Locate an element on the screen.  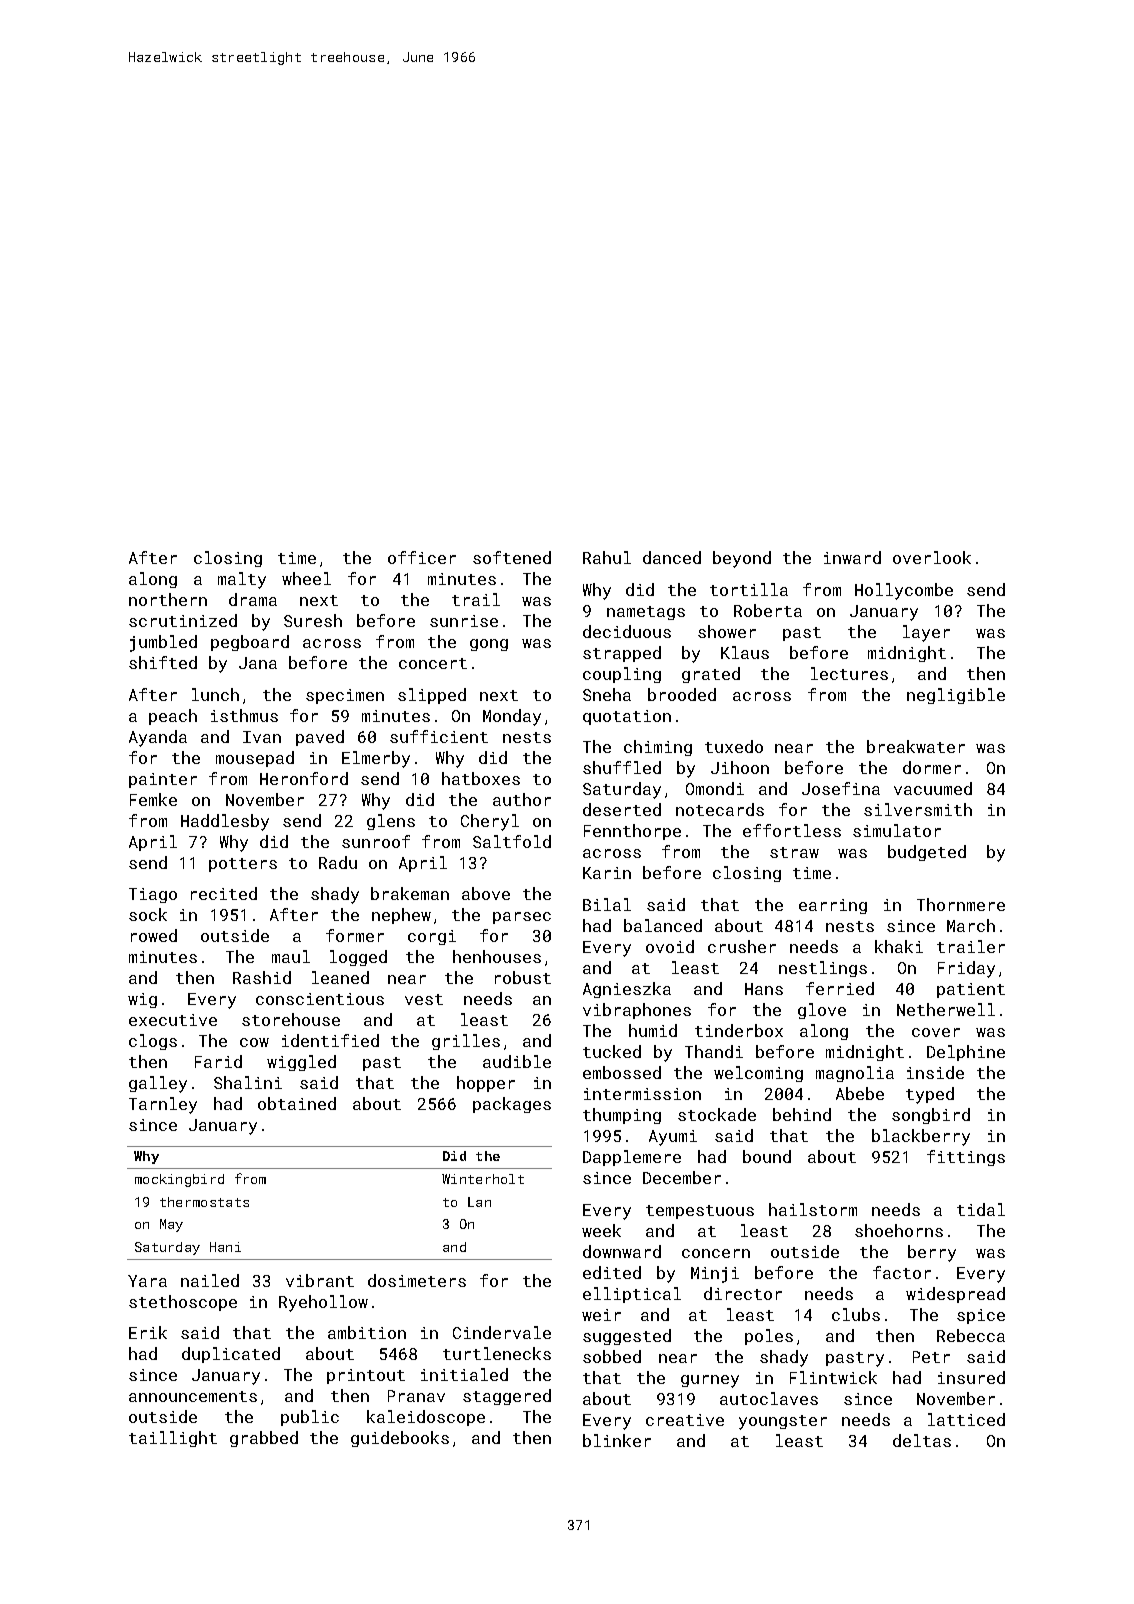
Hollycombe is located at coordinates (904, 591).
